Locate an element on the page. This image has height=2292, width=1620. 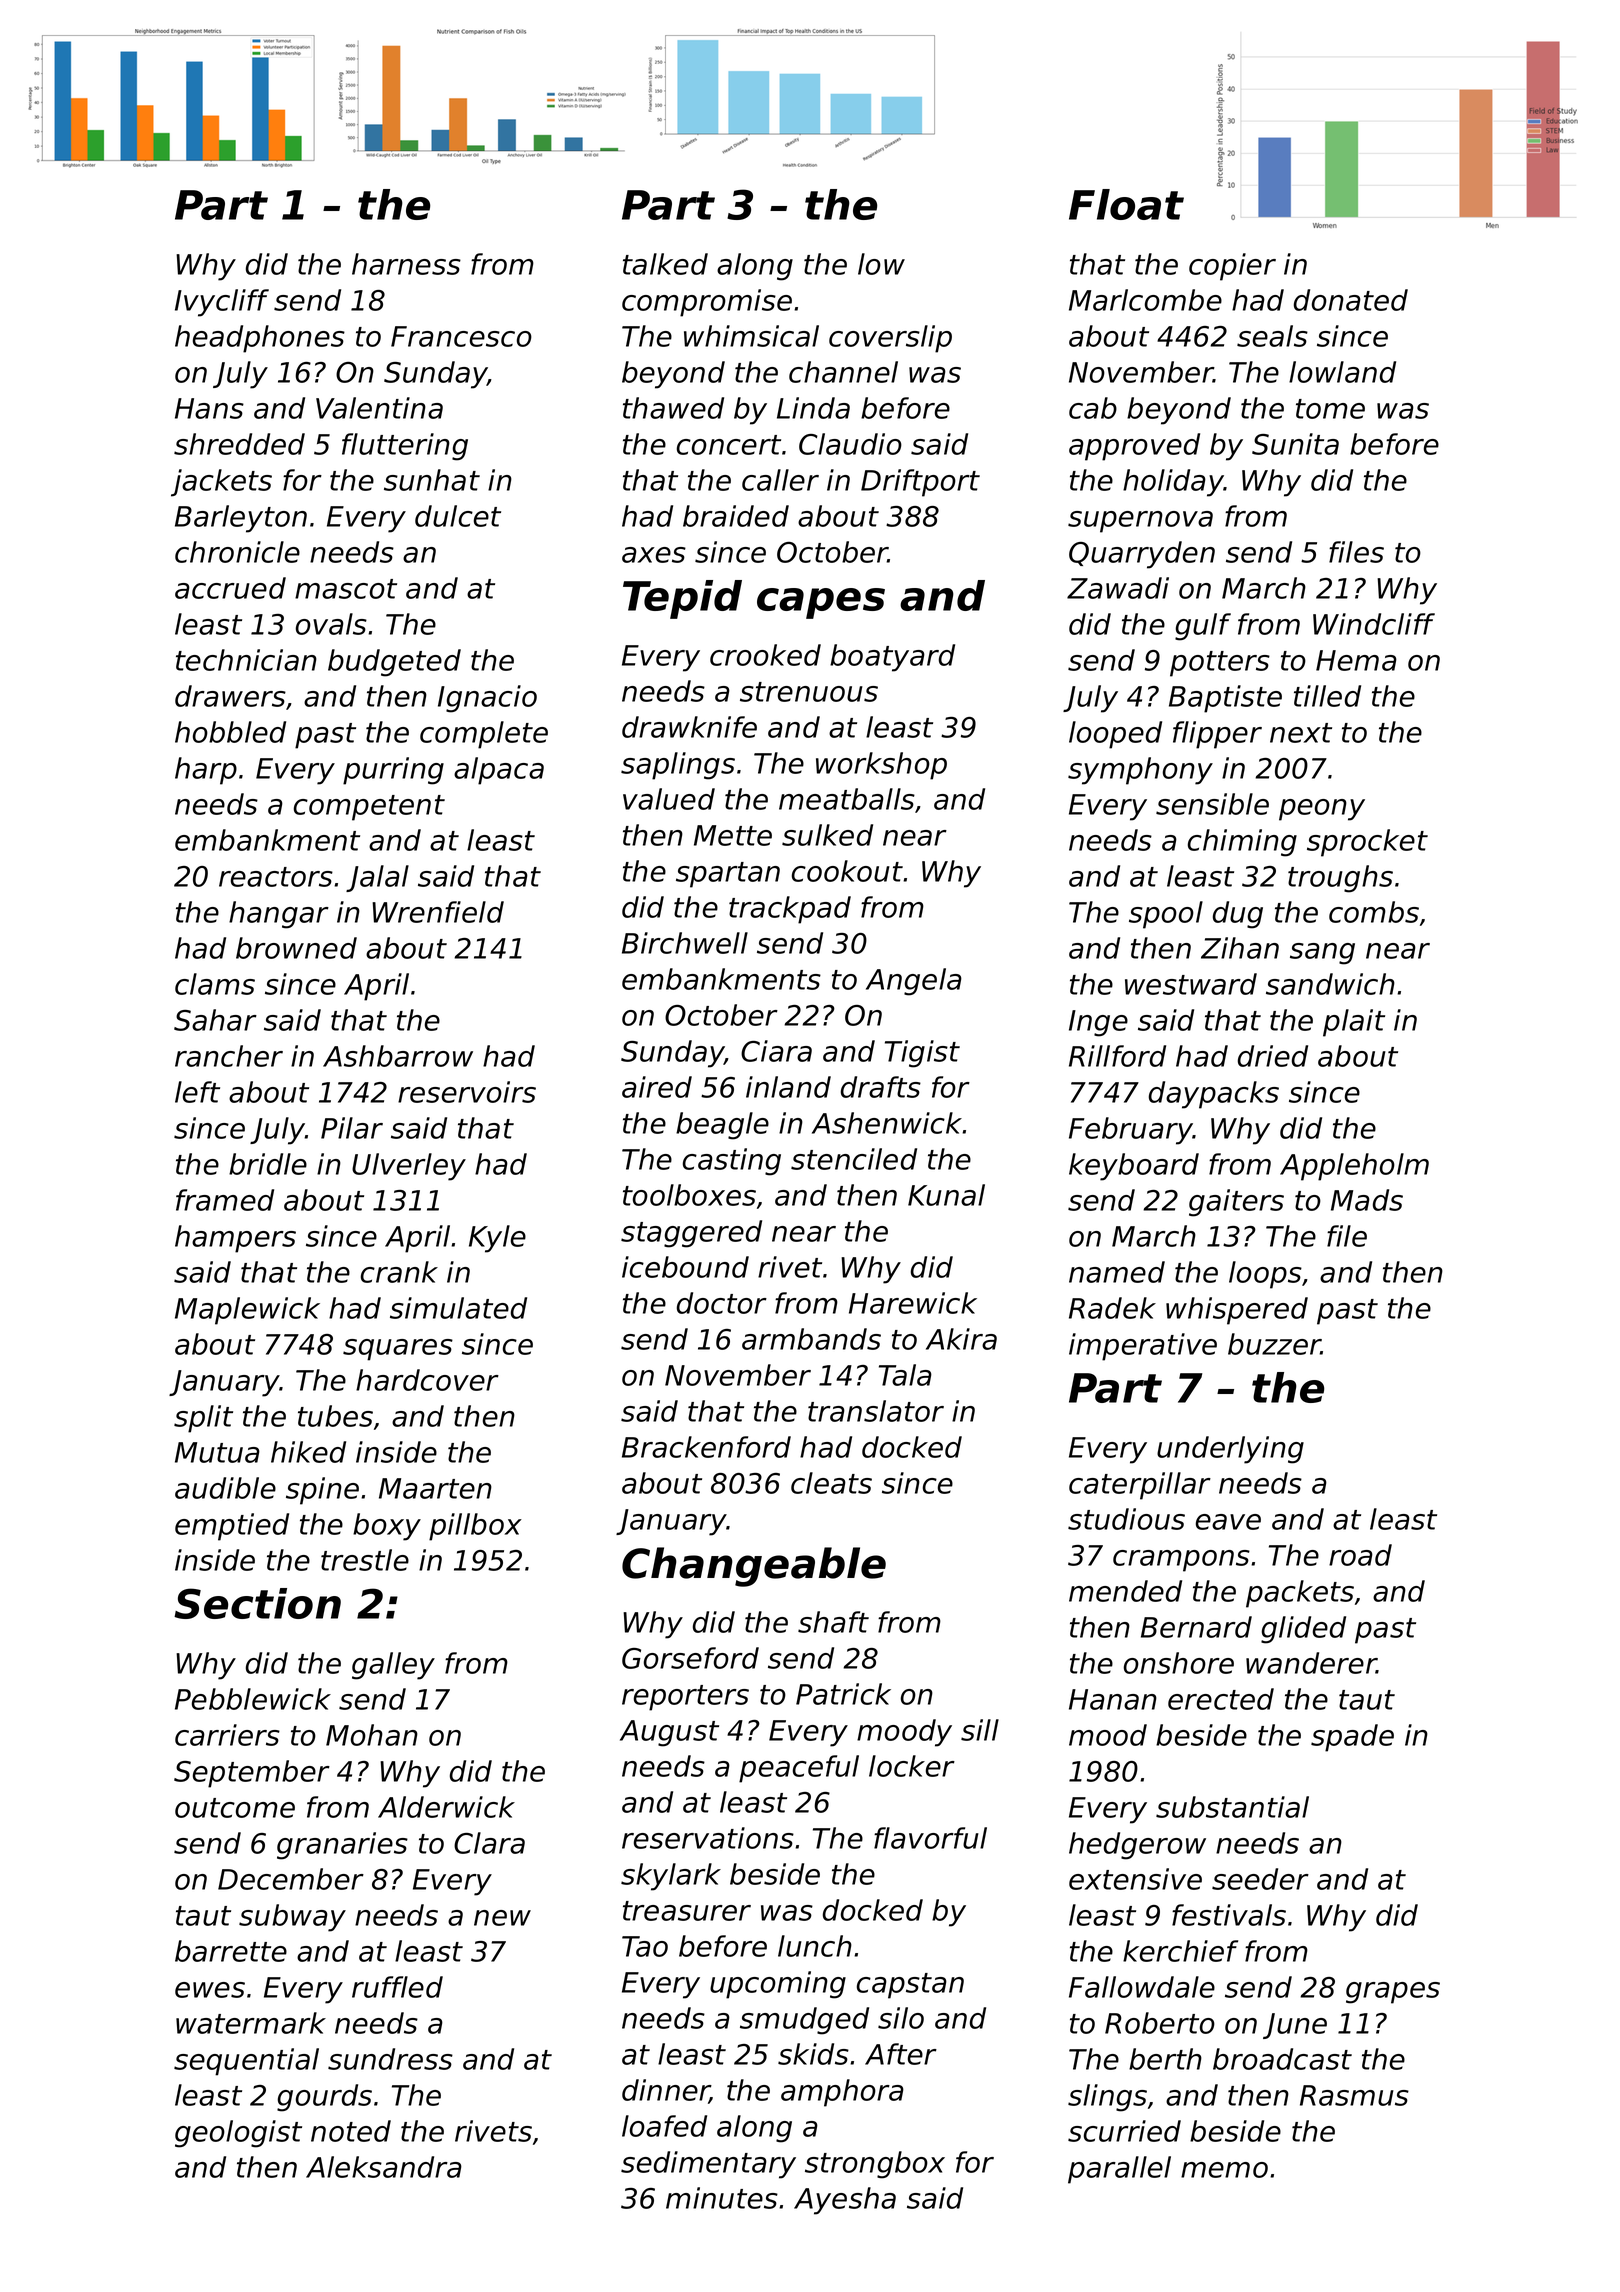
Tepid is located at coordinates (682, 599).
